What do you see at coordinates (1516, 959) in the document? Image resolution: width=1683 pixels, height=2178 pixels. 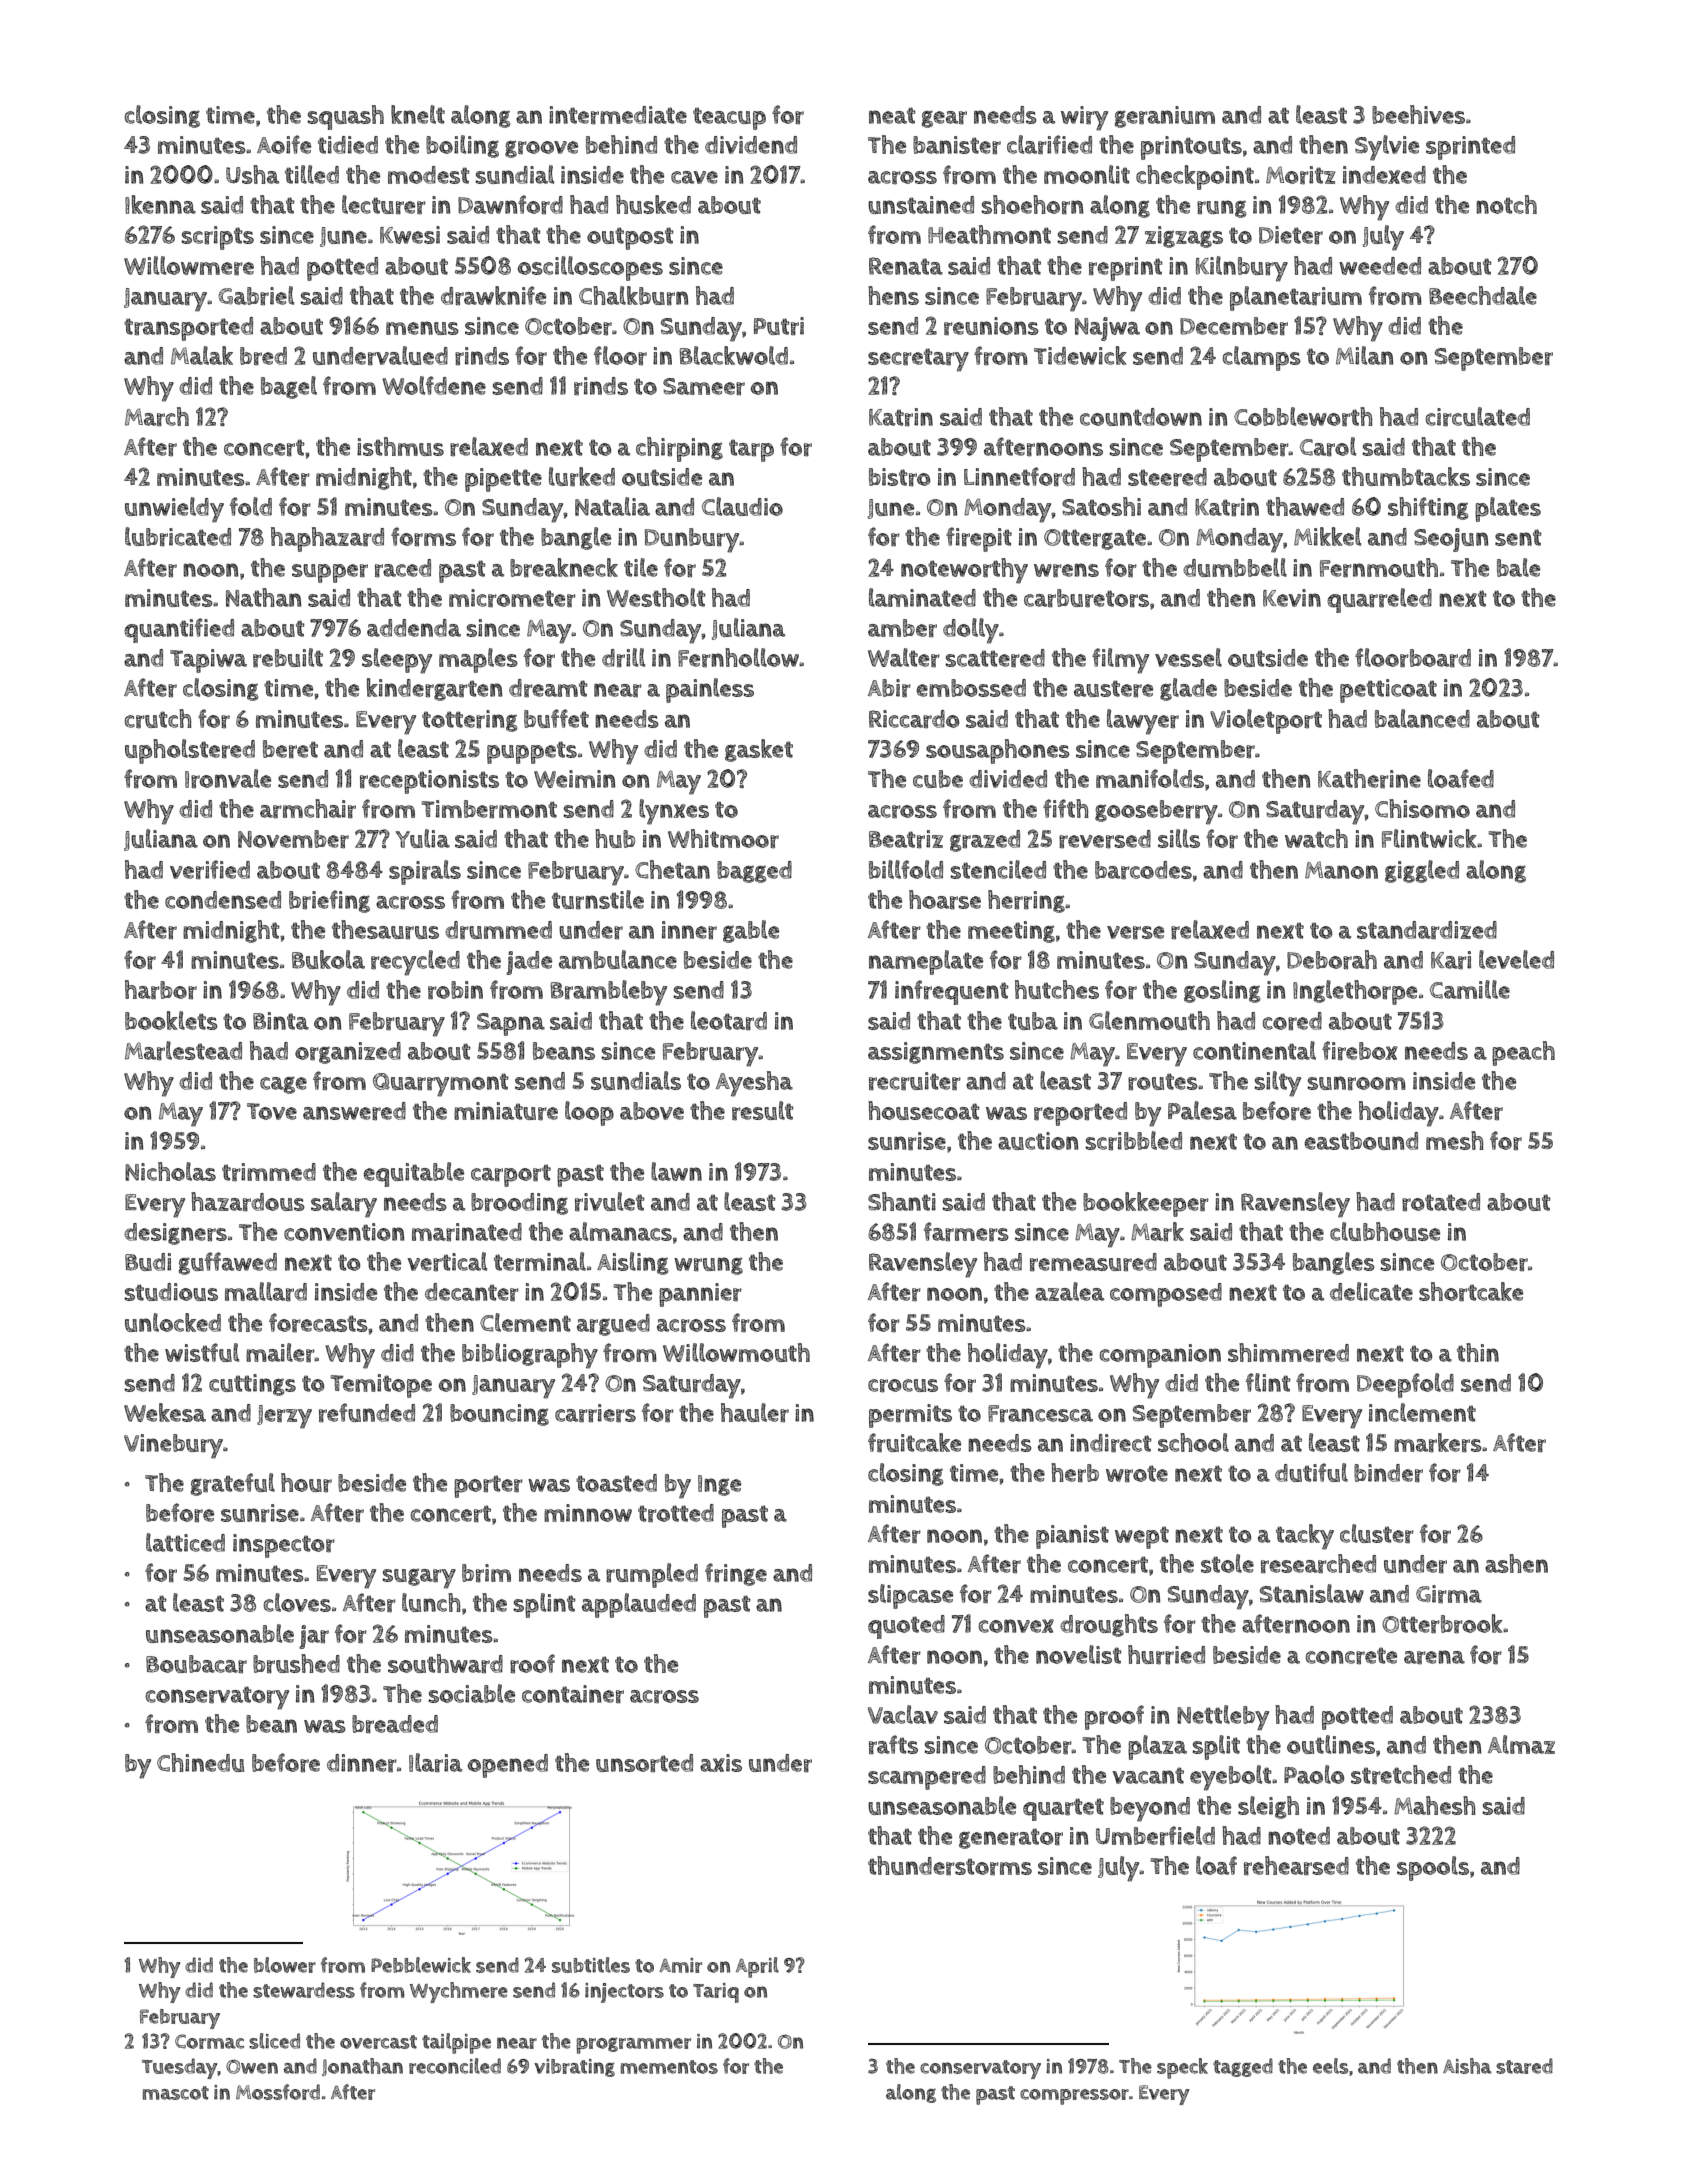 I see `leveled` at bounding box center [1516, 959].
